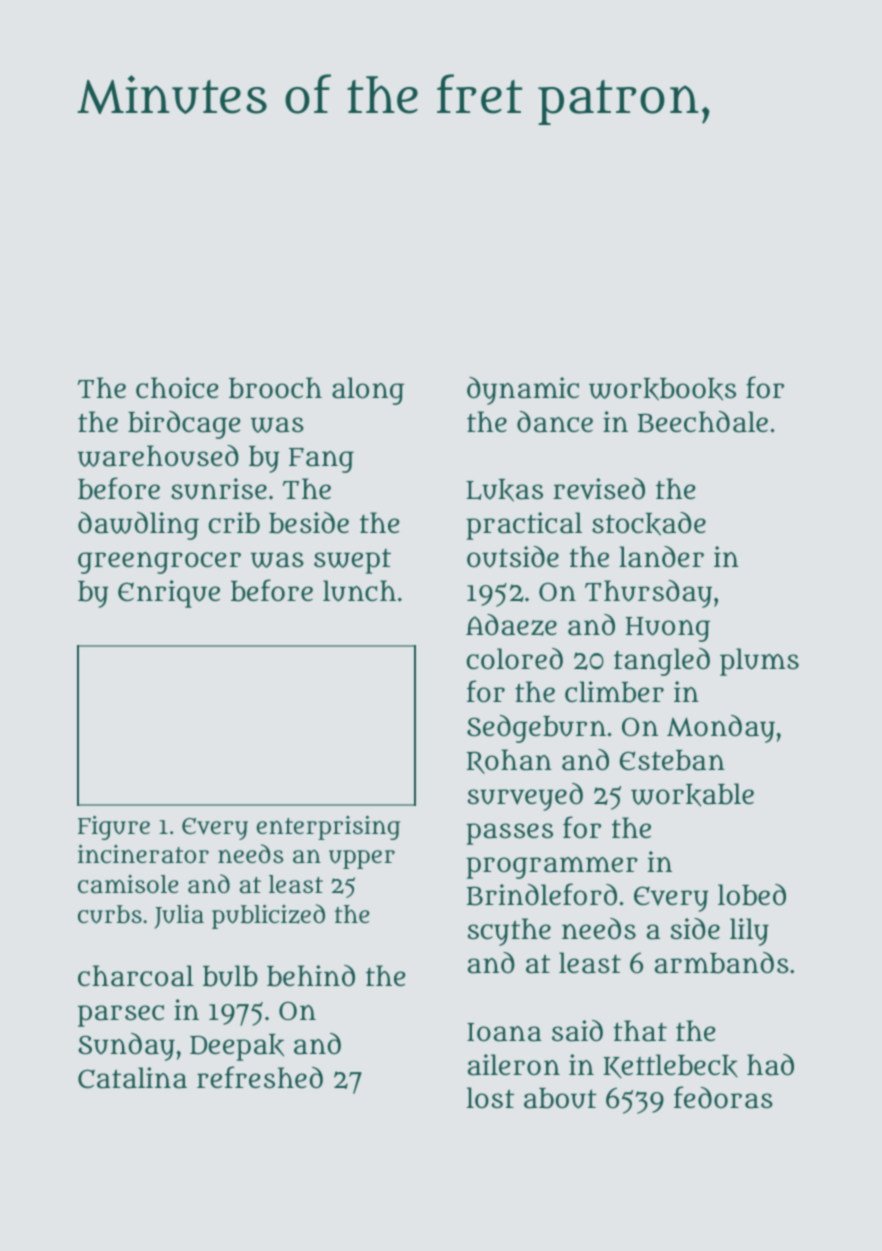  Describe the element at coordinates (667, 629) in the page. I see `Huong` at that location.
